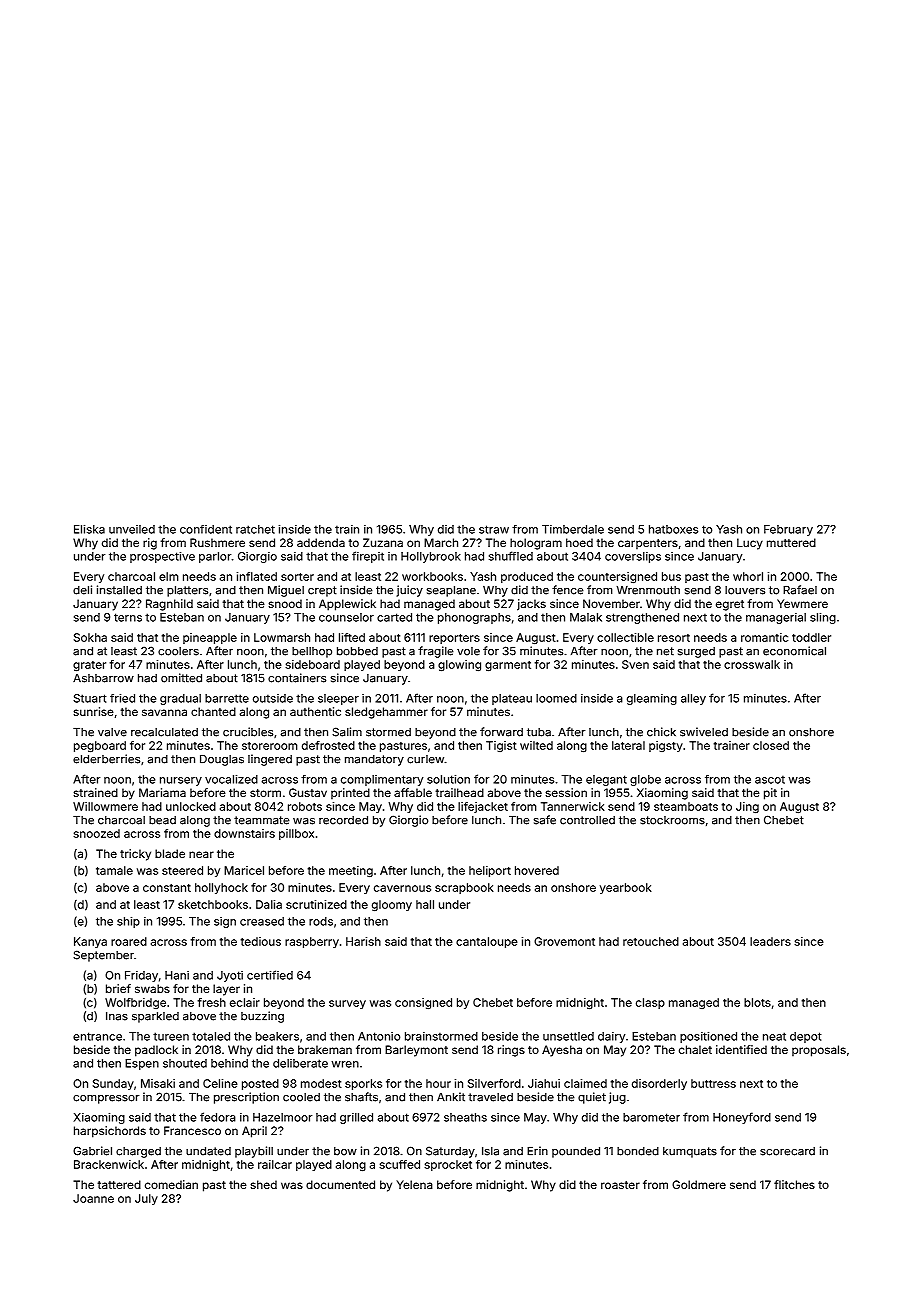 The width and height of the screenshot is (924, 1308). I want to click on Francesco, so click(192, 1130).
